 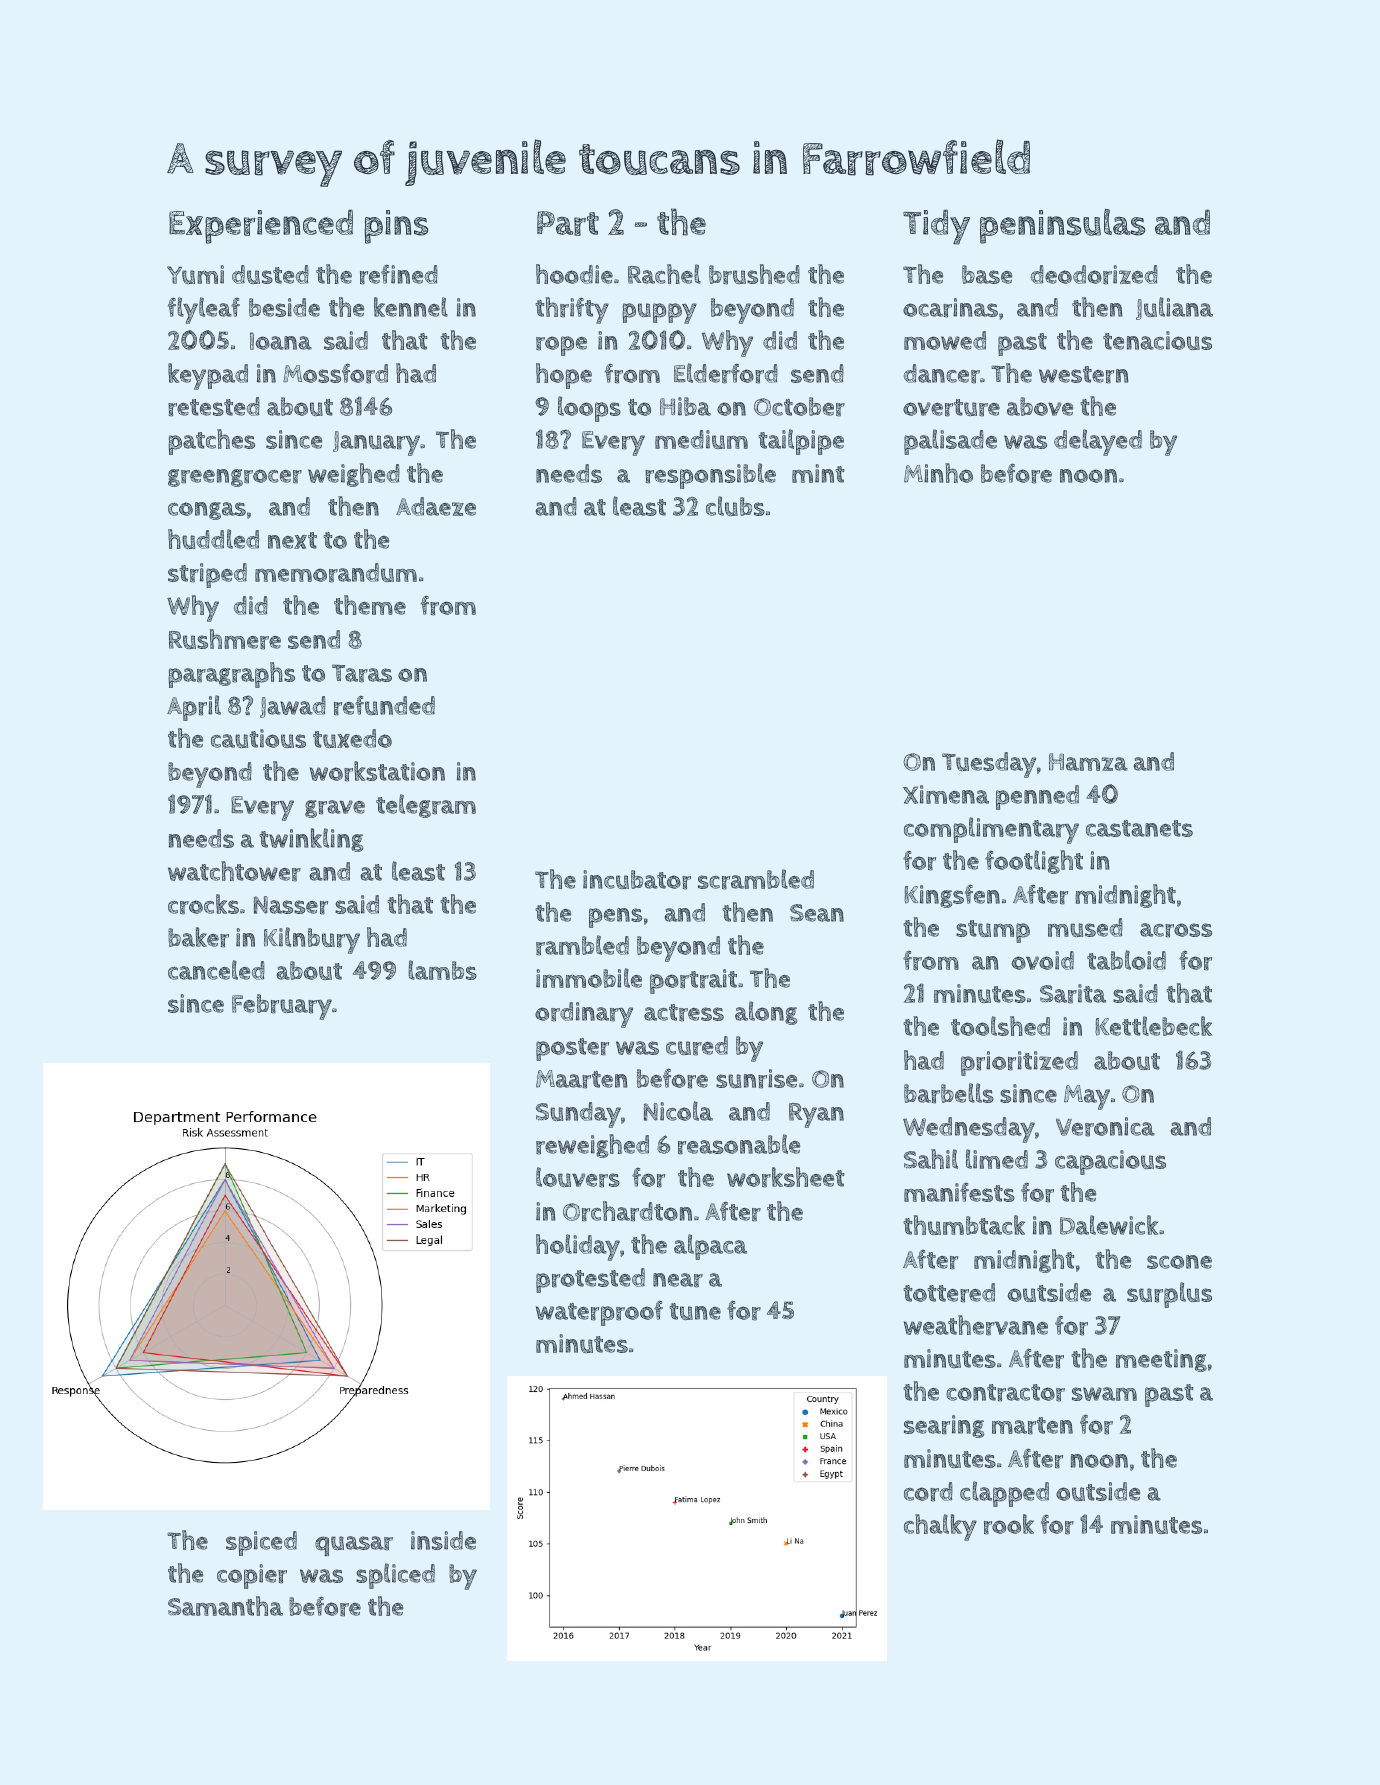 What do you see at coordinates (225, 1606) in the page?
I see `Samantha` at bounding box center [225, 1606].
